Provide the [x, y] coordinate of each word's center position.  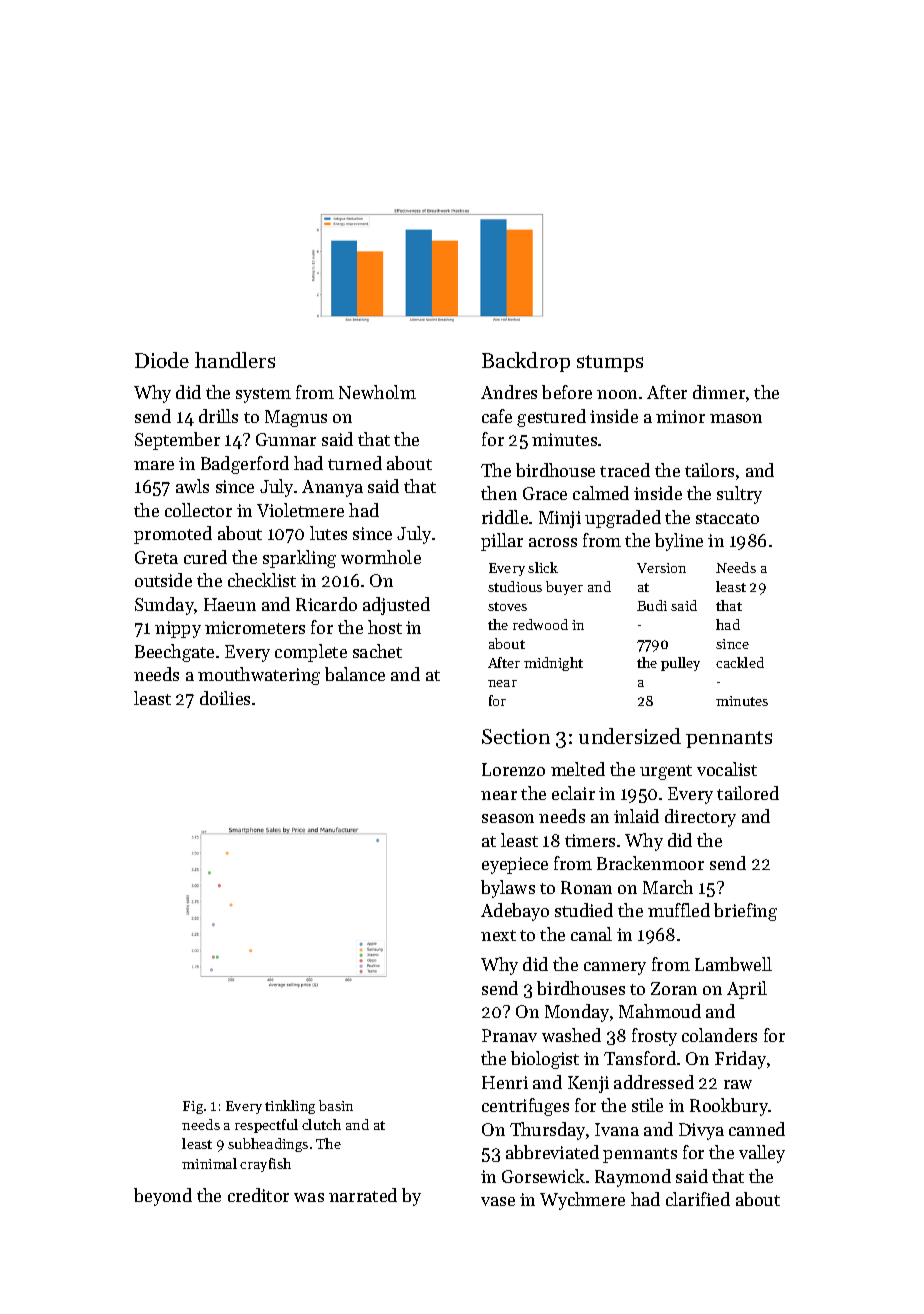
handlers [235, 360]
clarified [698, 1199]
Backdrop [526, 362]
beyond [163, 1197]
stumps [610, 363]
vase [498, 1201]
